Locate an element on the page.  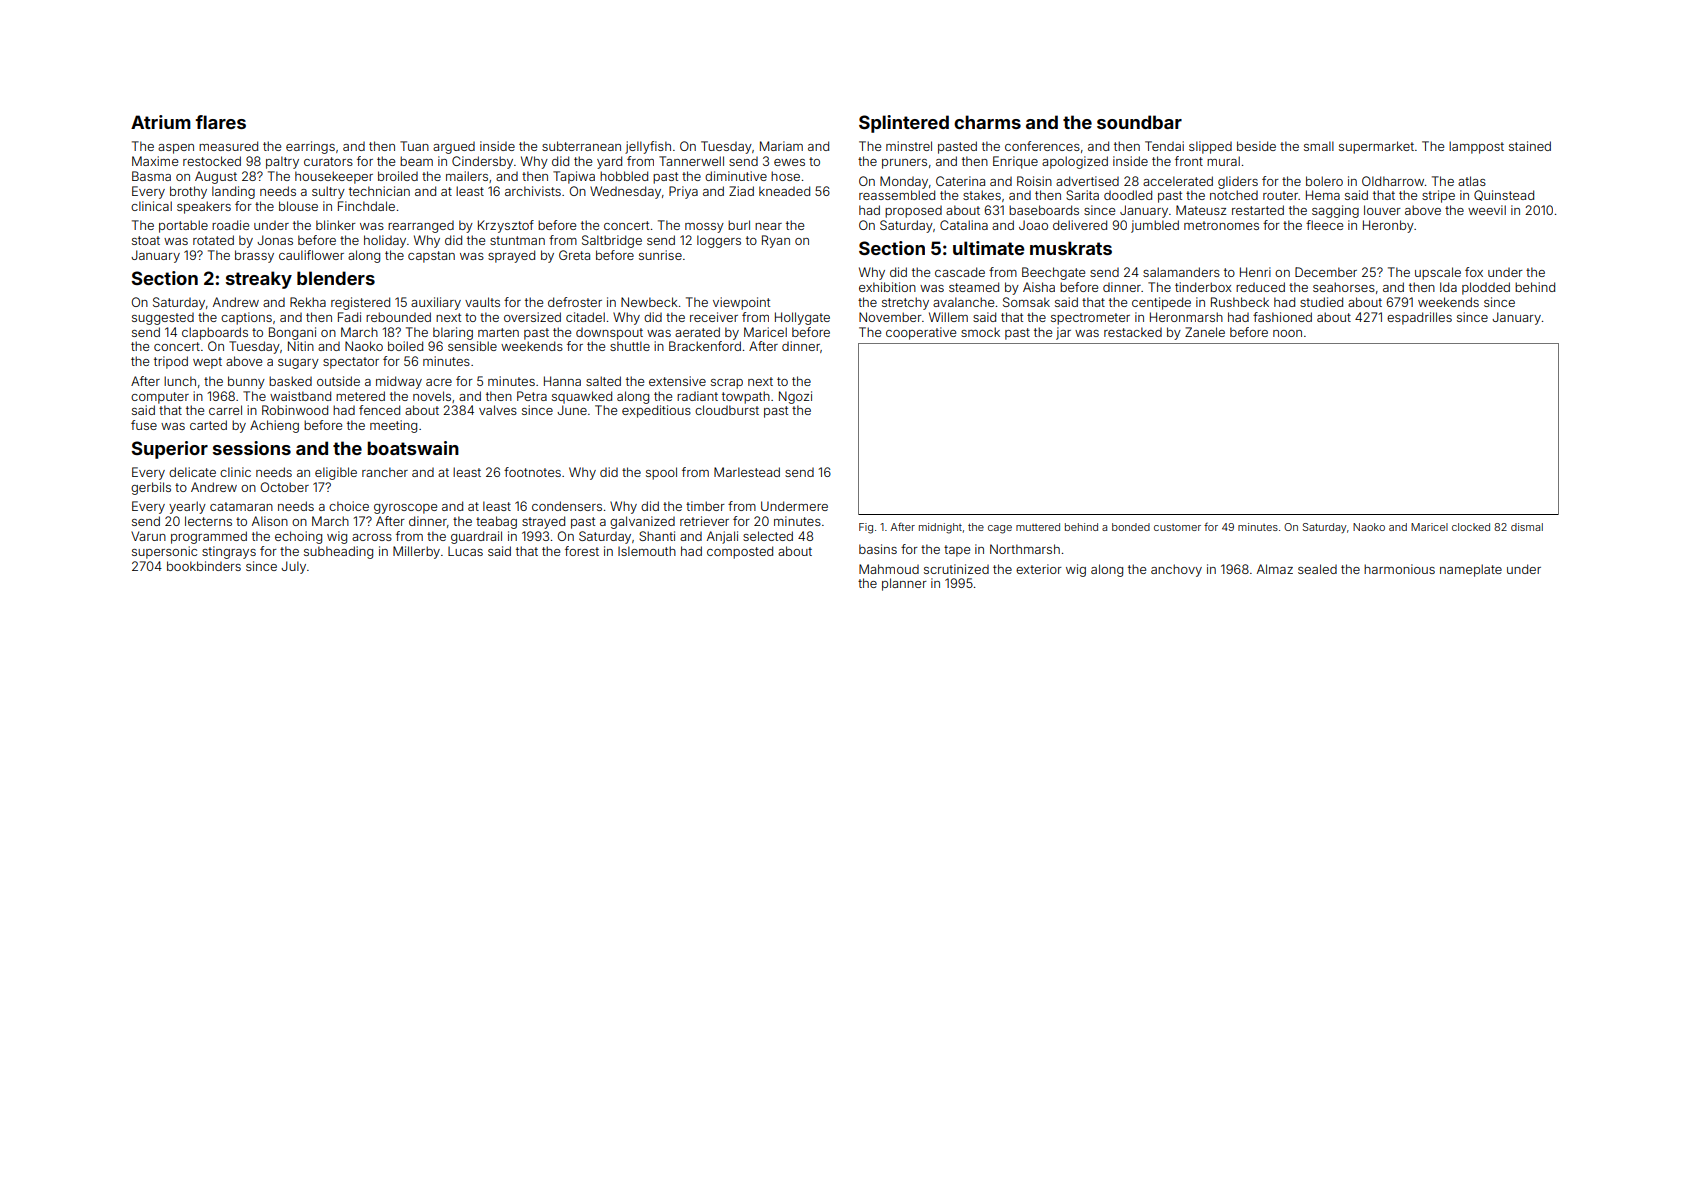
gerbils is located at coordinates (151, 488).
